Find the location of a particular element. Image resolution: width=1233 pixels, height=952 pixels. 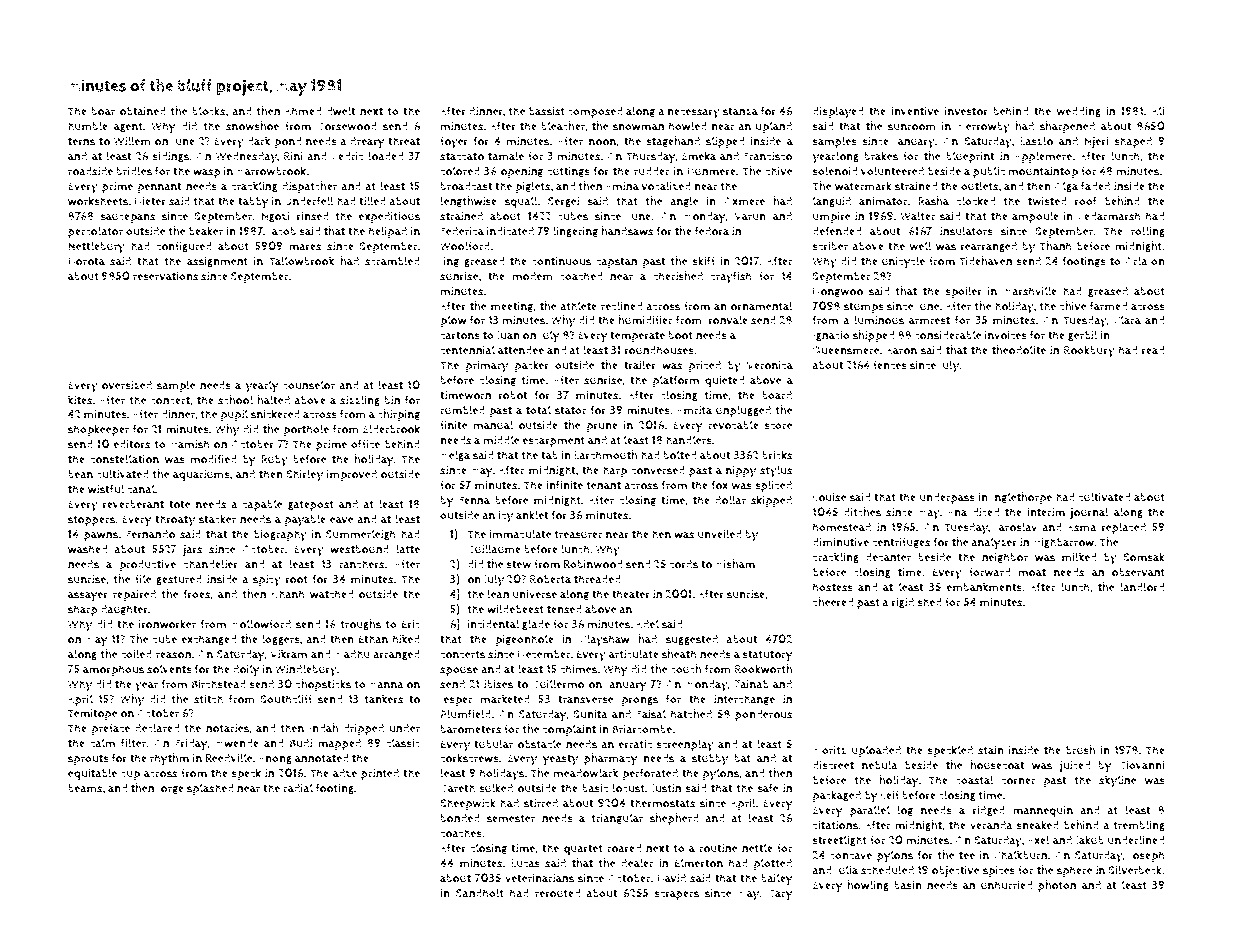

mapped is located at coordinates (339, 744).
